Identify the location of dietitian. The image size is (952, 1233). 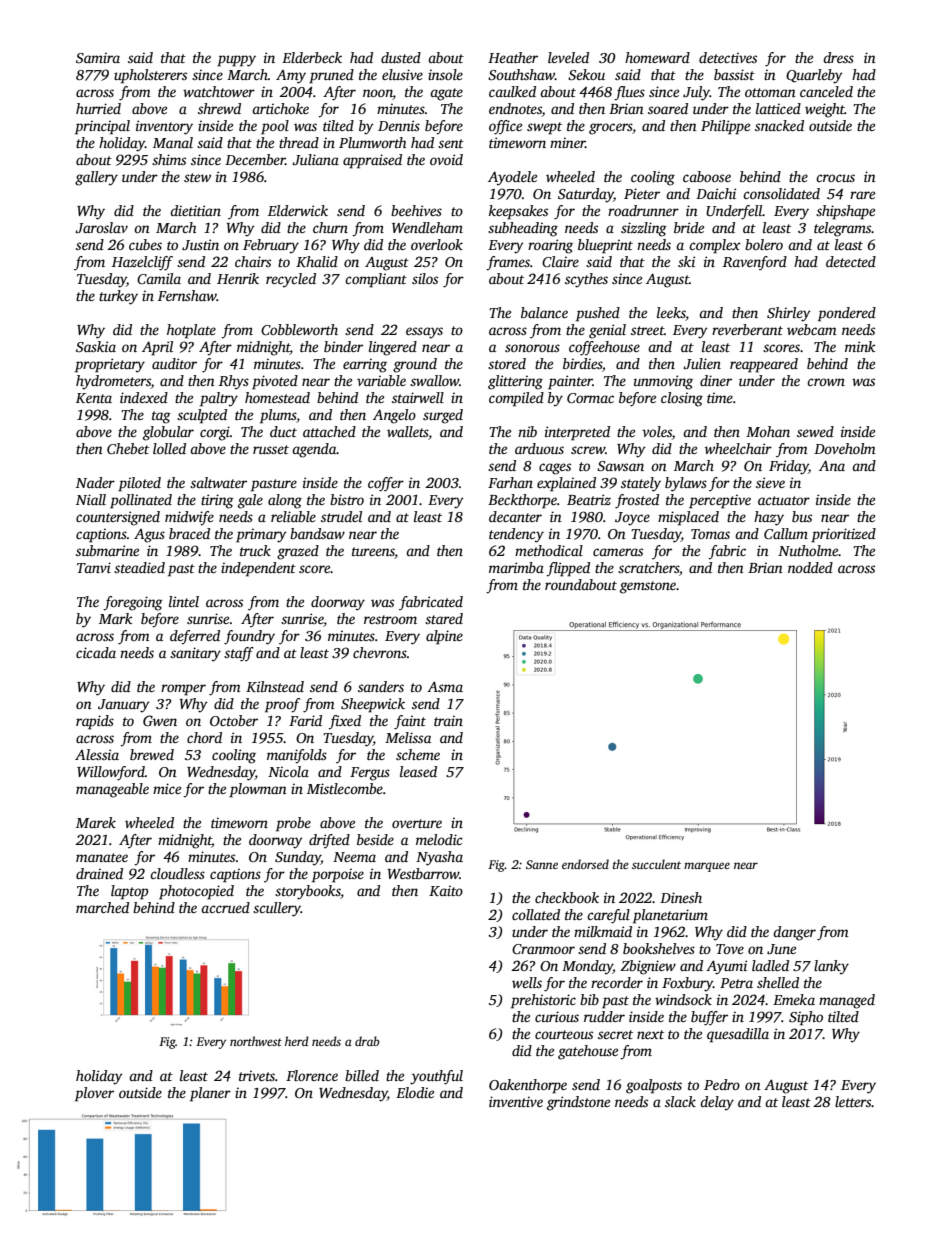
(195, 210).
